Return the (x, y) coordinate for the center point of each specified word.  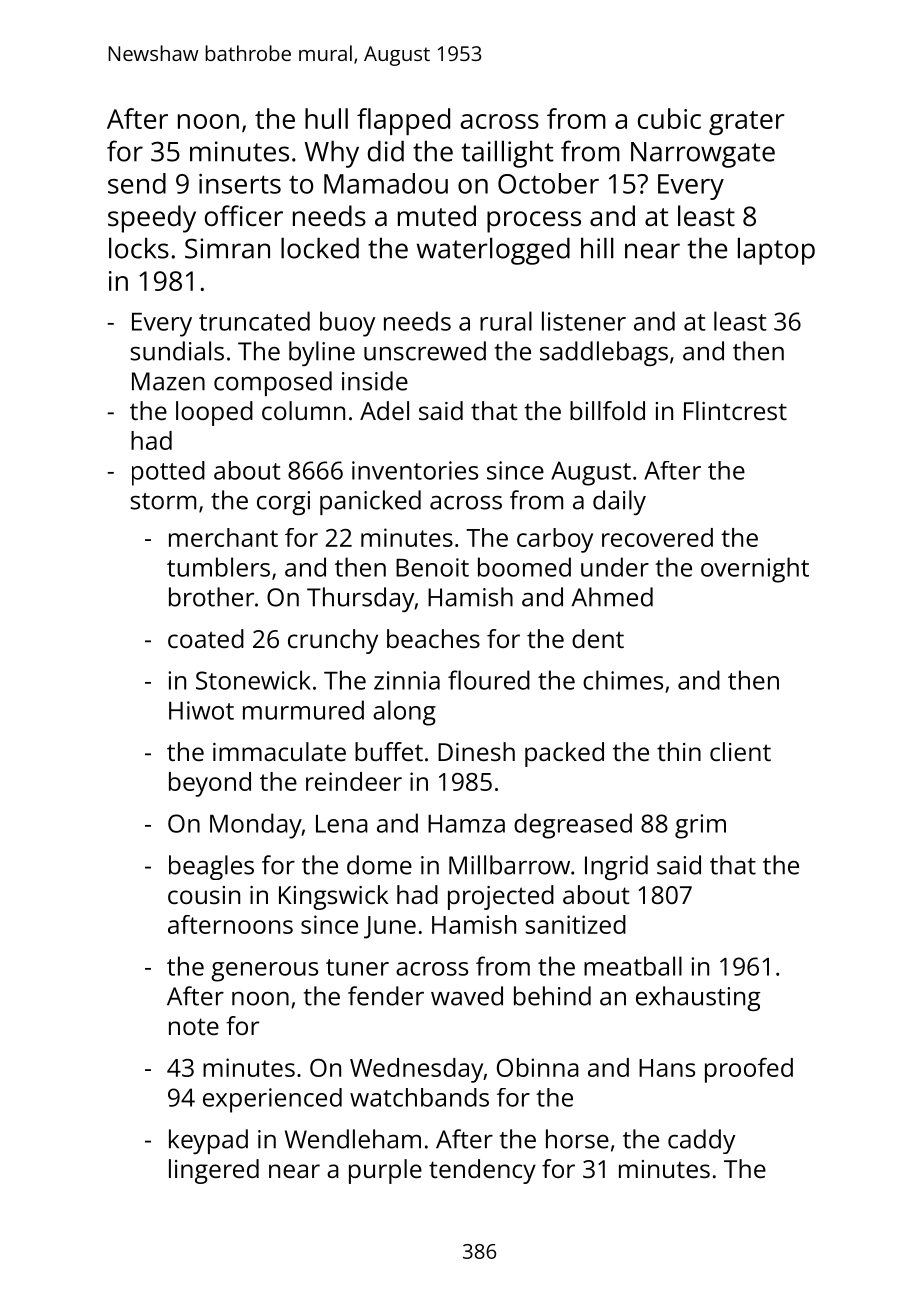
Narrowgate (703, 155)
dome (379, 865)
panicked (370, 502)
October (548, 183)
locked (320, 248)
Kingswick (333, 897)
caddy (701, 1141)
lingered (214, 1171)
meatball (633, 966)
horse (577, 1139)
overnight (755, 570)
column (303, 410)
